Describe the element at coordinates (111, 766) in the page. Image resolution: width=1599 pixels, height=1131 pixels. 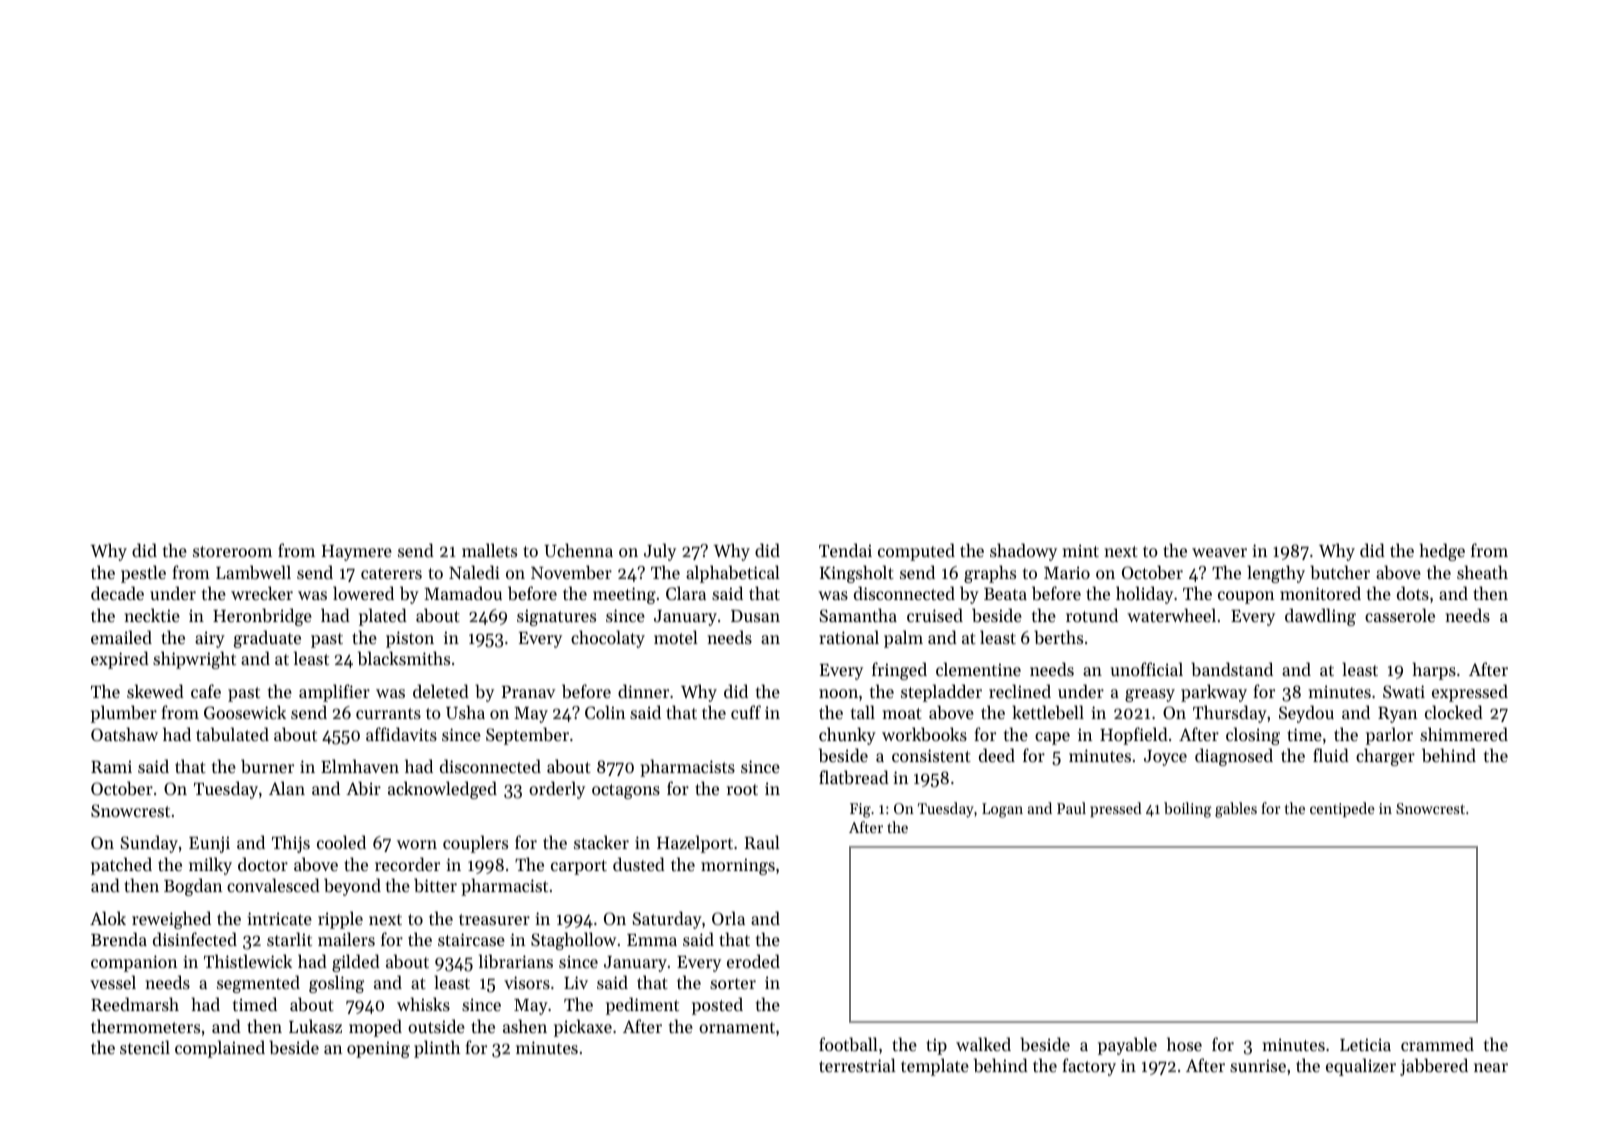
I see `Rami` at that location.
